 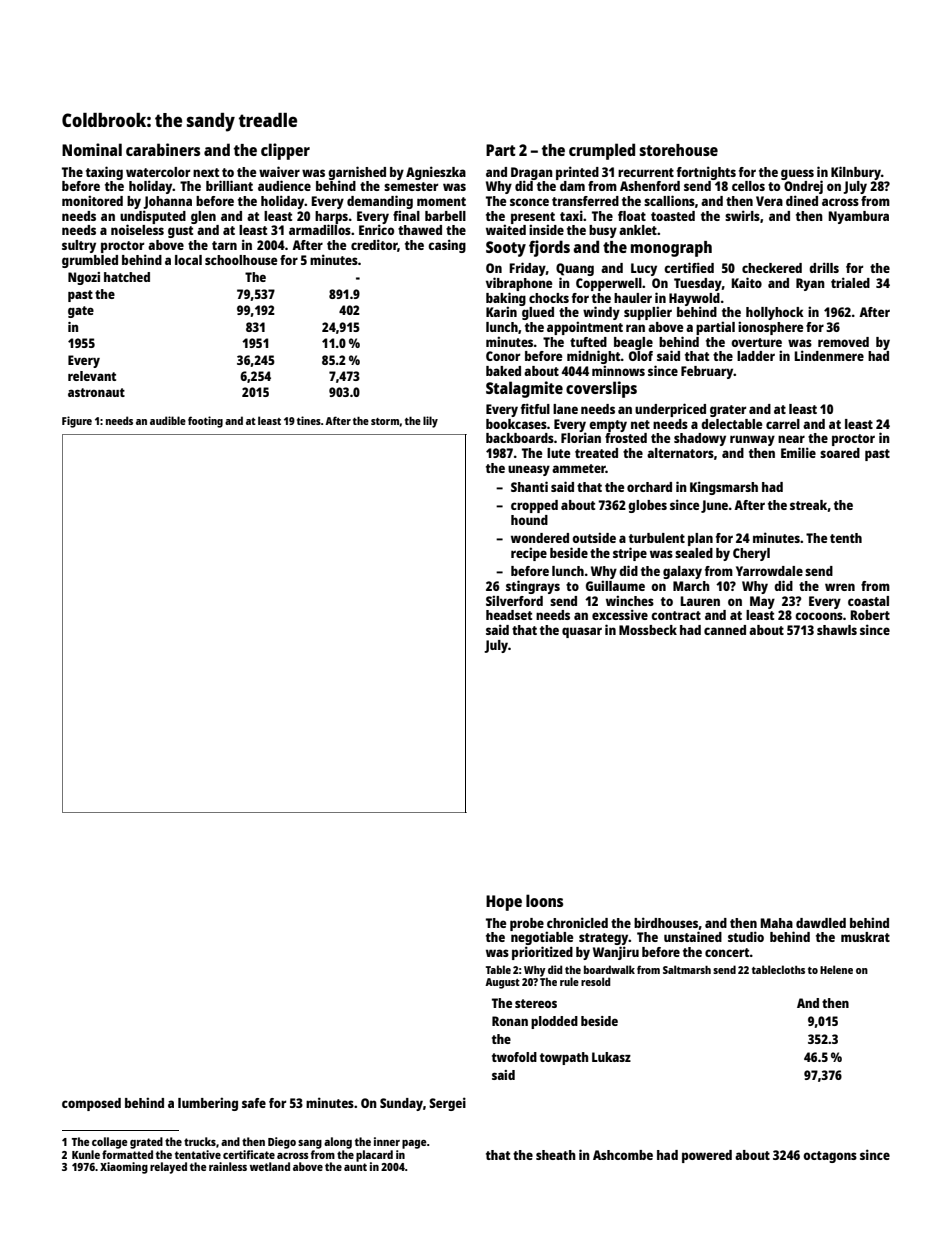 What do you see at coordinates (602, 151) in the image?
I see `crumpled` at bounding box center [602, 151].
